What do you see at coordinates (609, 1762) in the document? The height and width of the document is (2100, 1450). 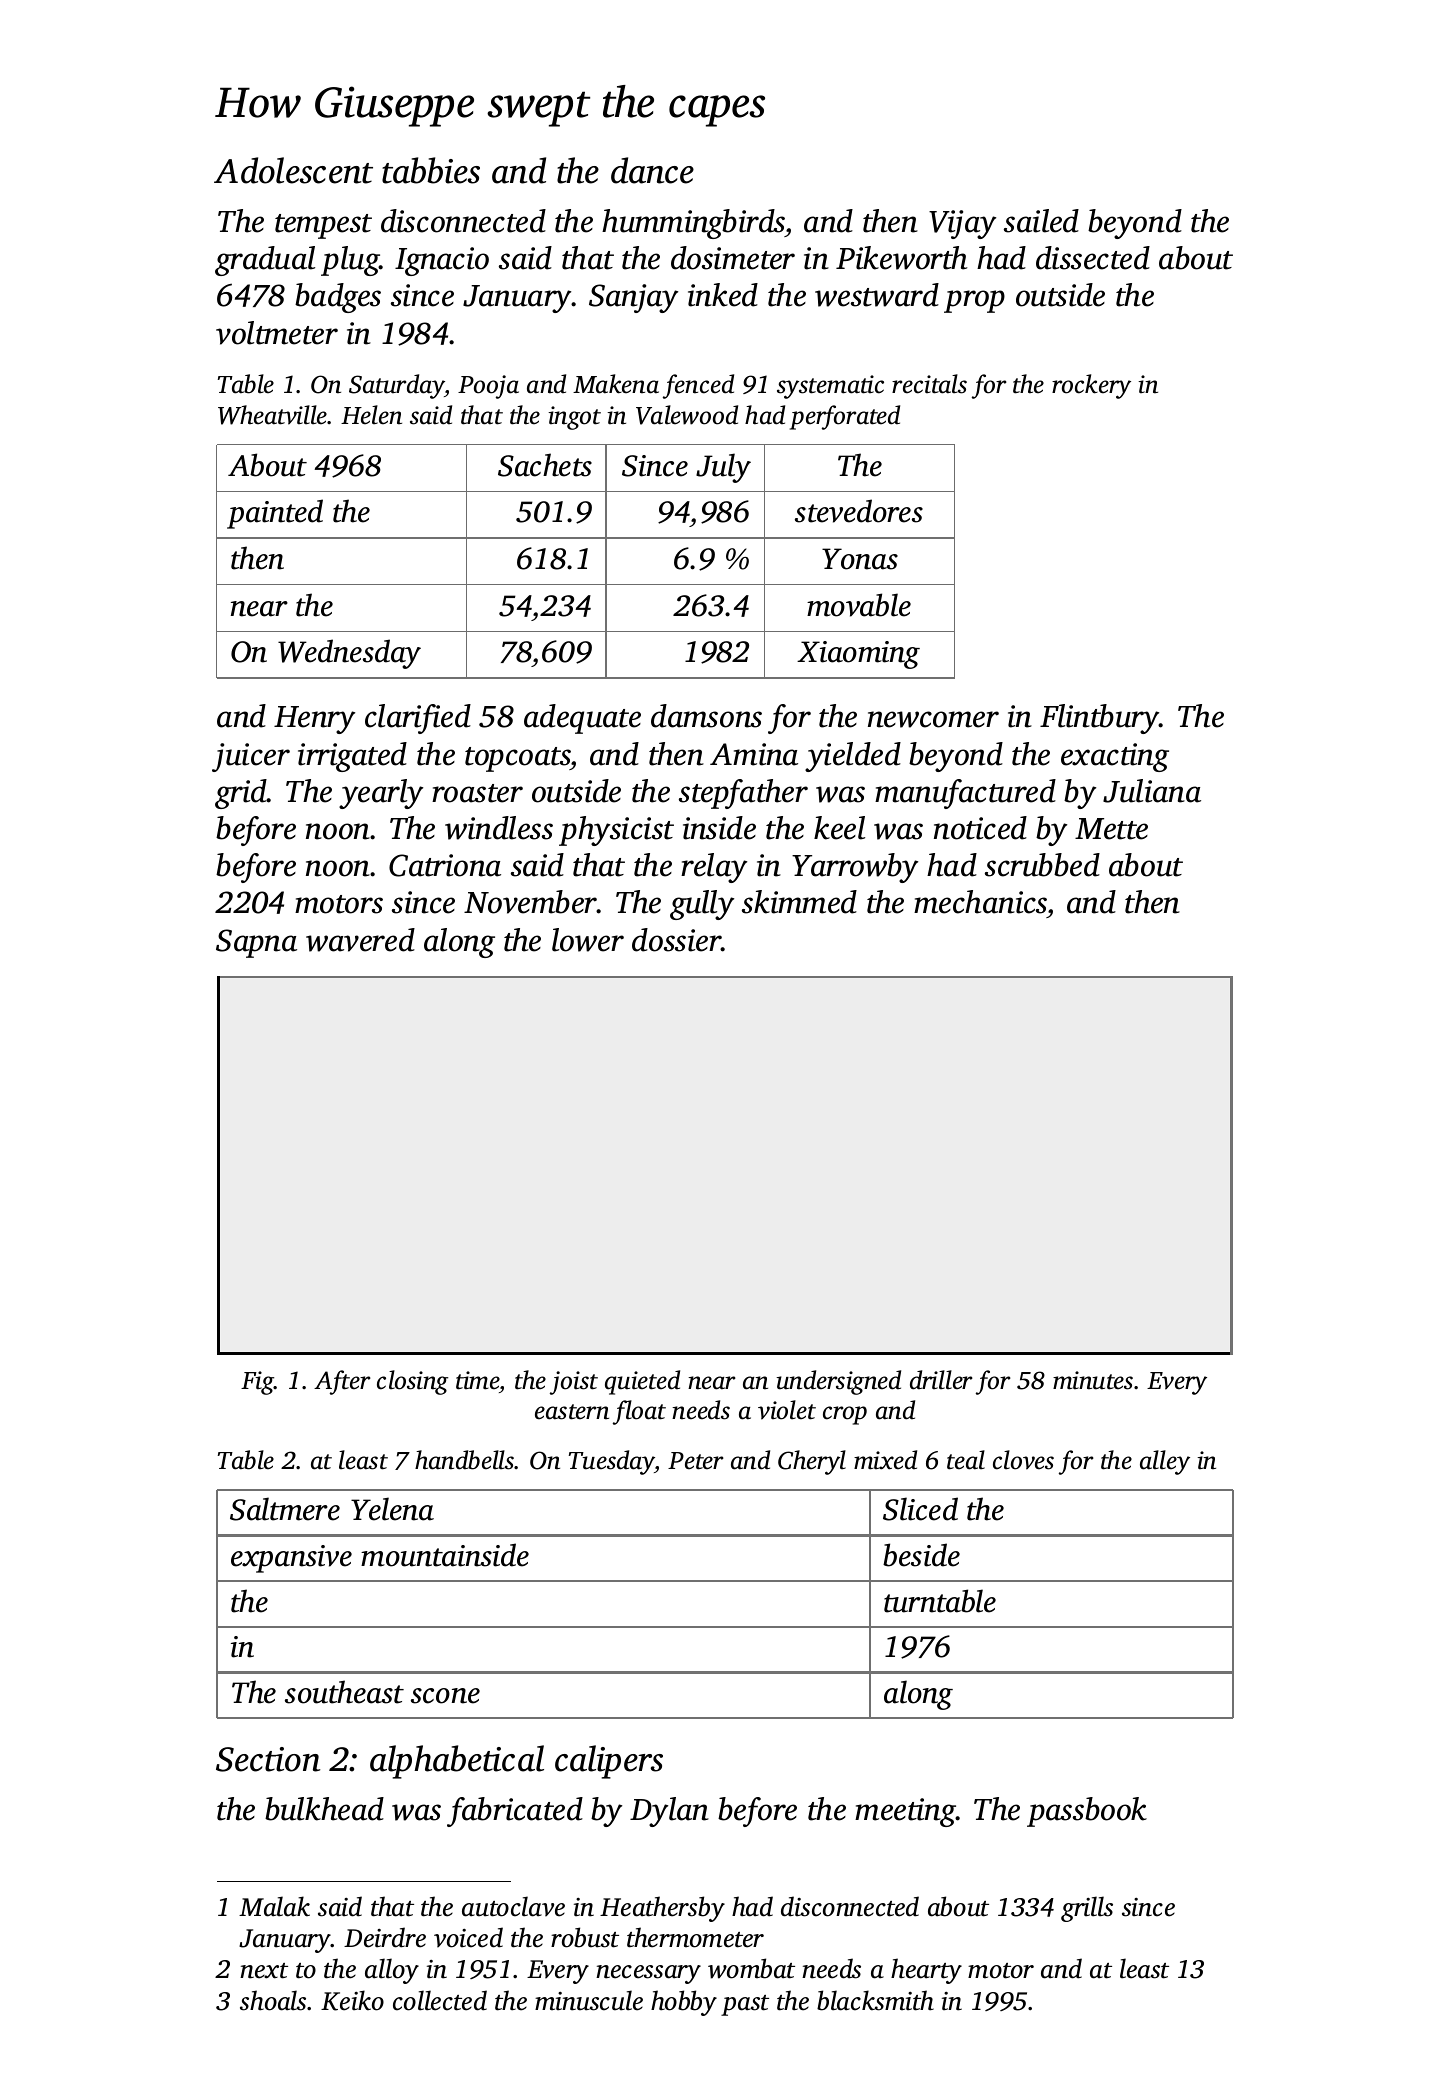 I see `calipers` at bounding box center [609, 1762].
